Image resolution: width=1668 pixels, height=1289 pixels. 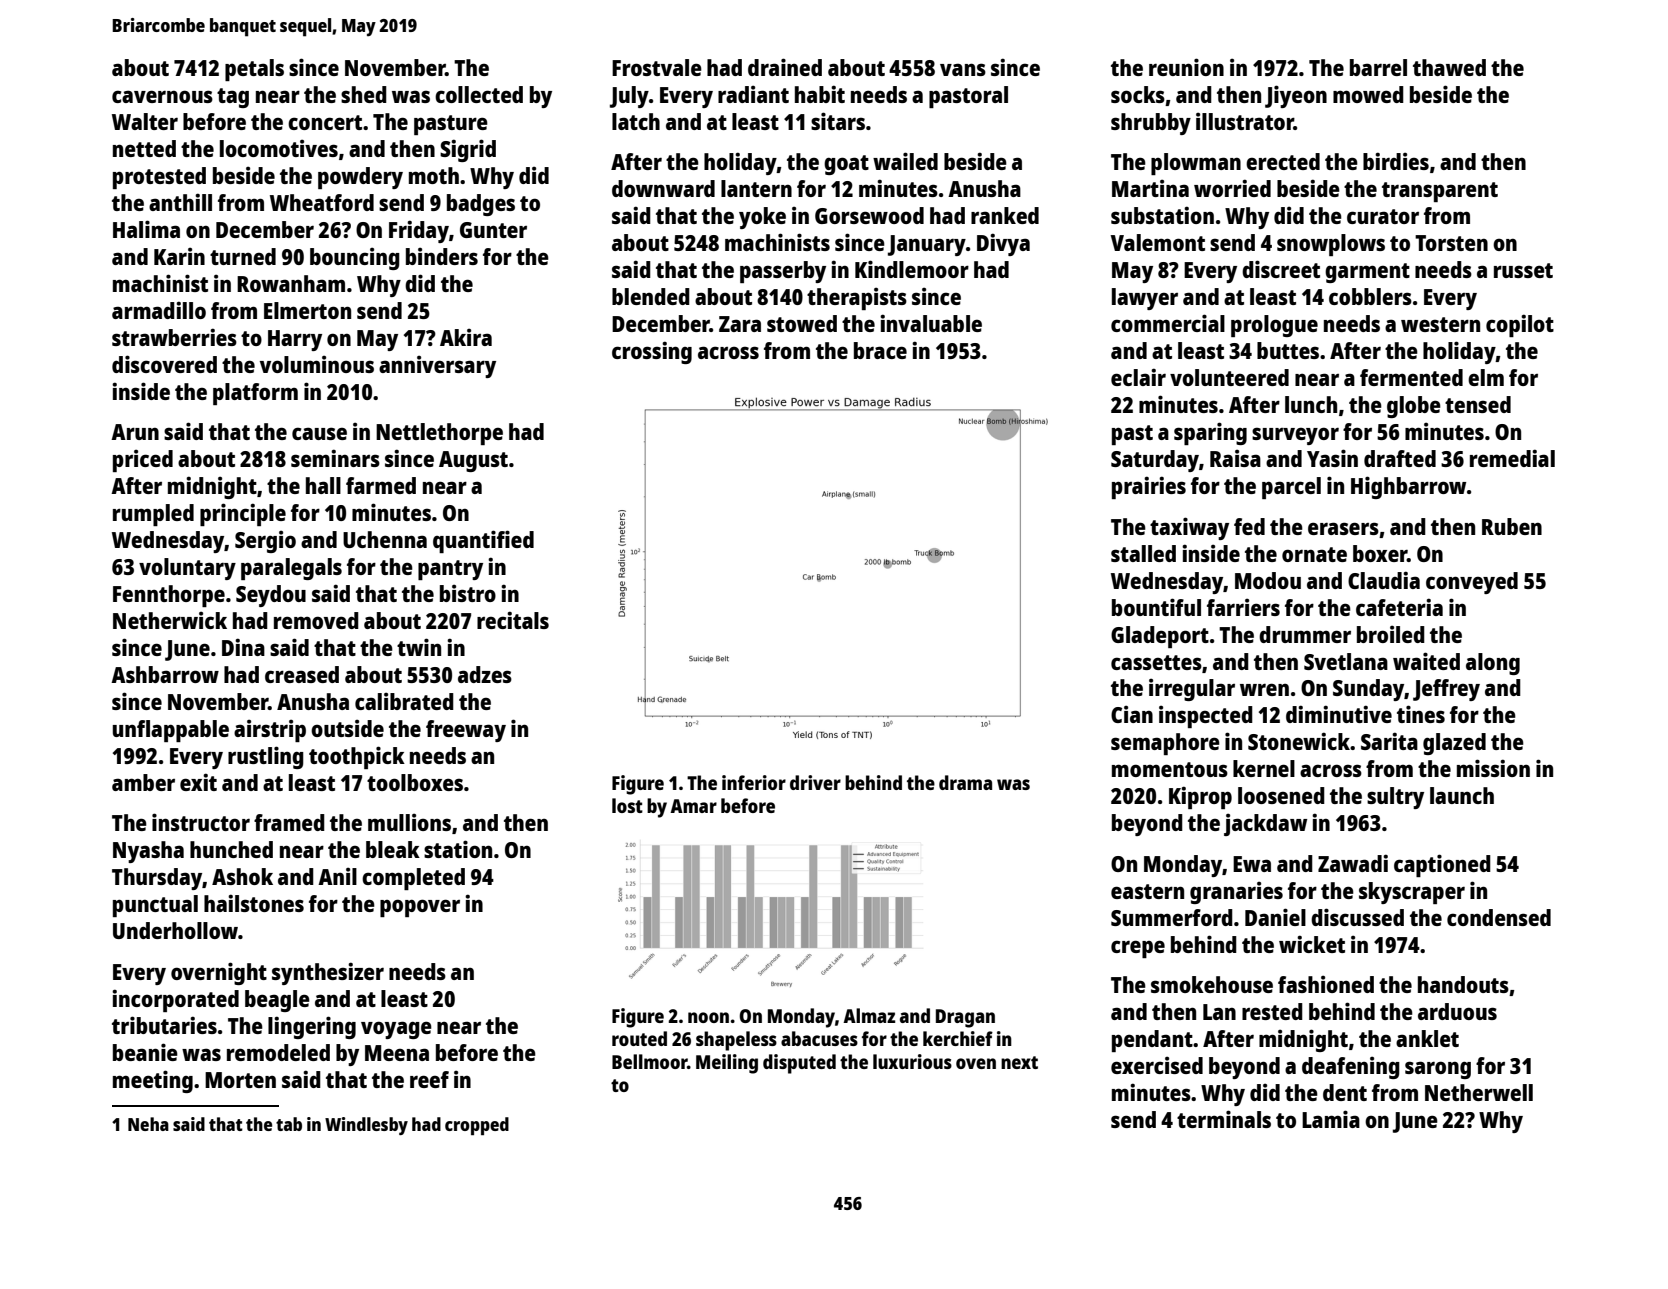 What do you see at coordinates (783, 272) in the screenshot?
I see `passerby` at bounding box center [783, 272].
